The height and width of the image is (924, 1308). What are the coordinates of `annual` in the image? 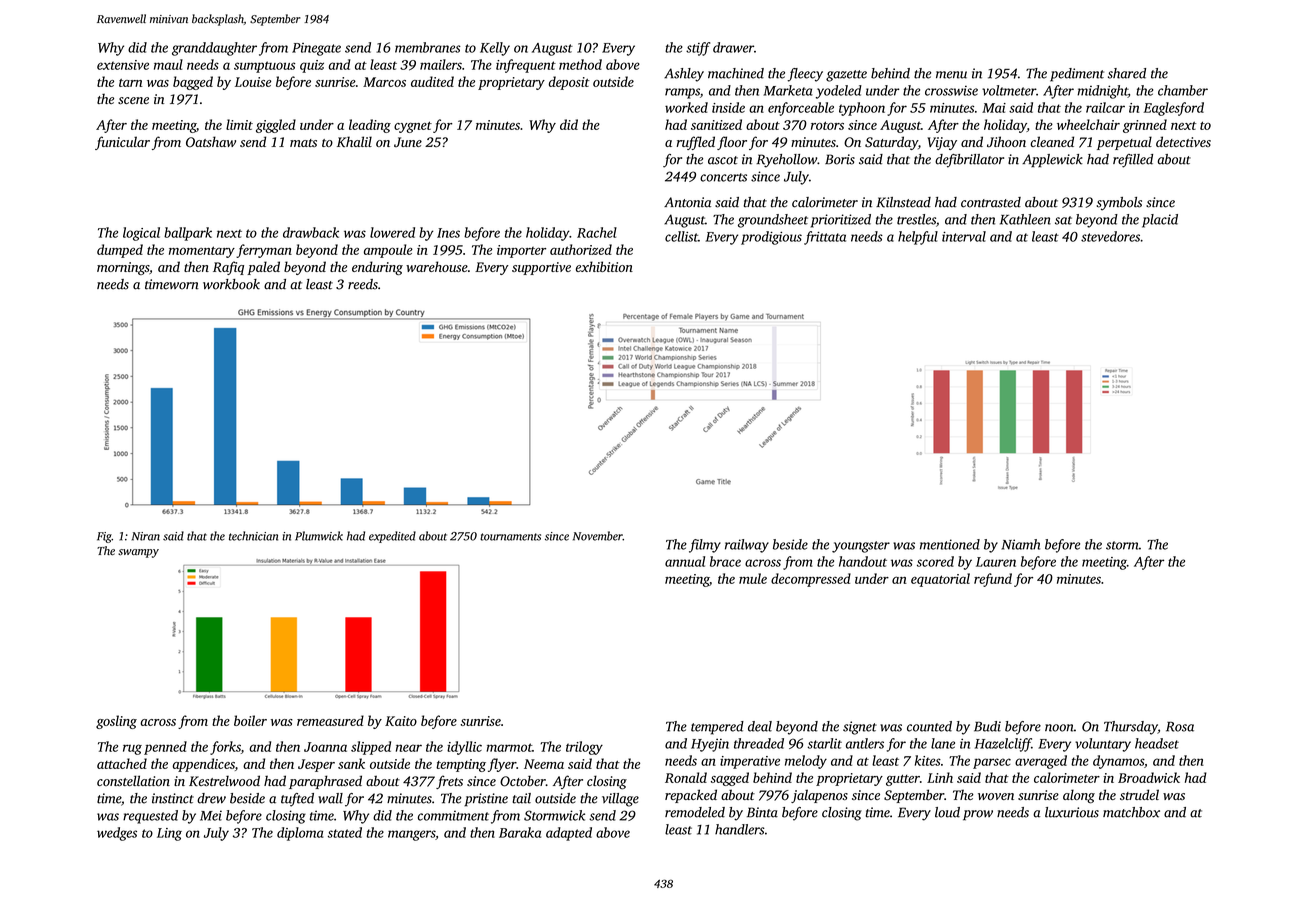 It's located at (685, 561).
